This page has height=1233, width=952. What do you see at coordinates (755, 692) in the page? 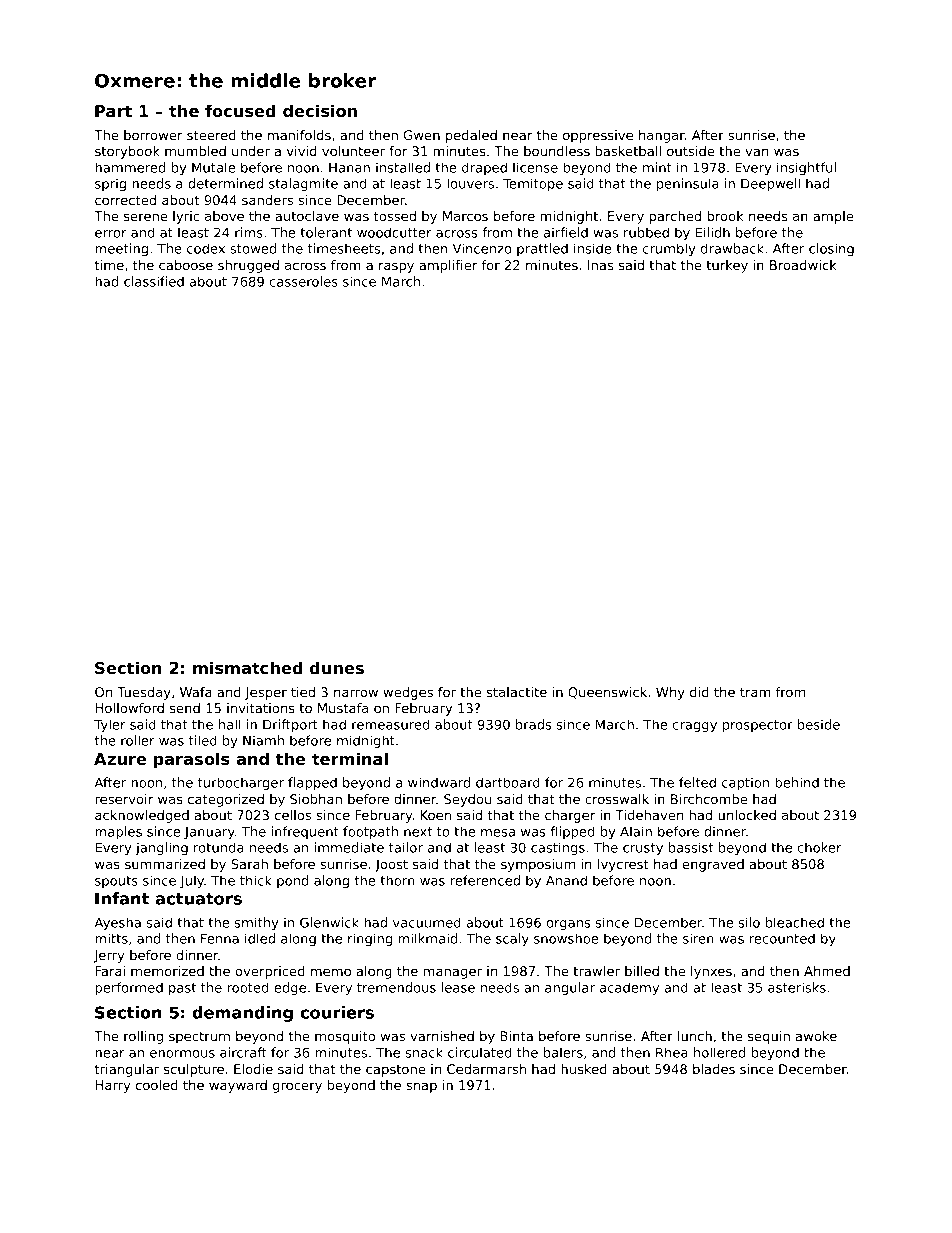
I see `tram` at bounding box center [755, 692].
